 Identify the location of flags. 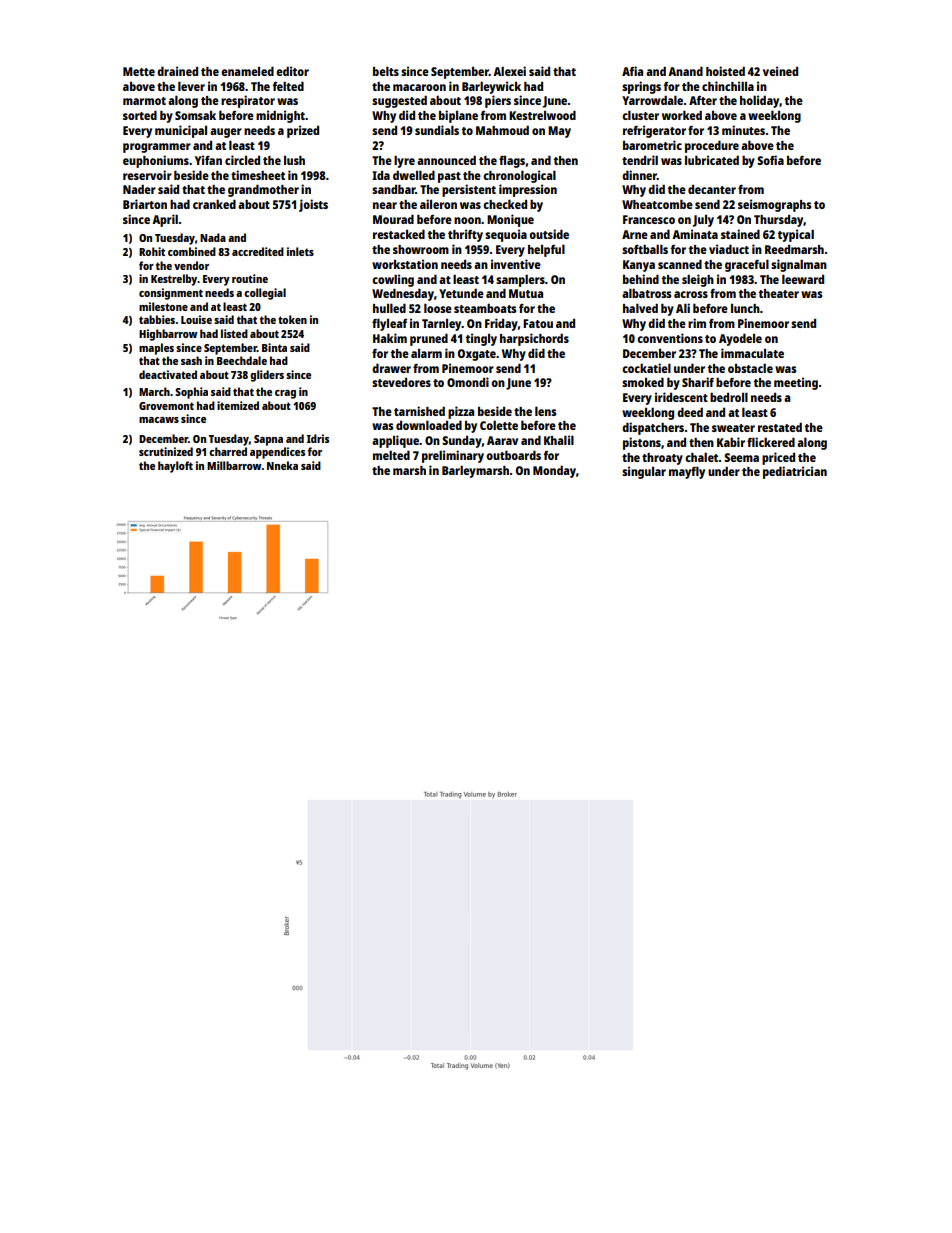
(512, 162).
